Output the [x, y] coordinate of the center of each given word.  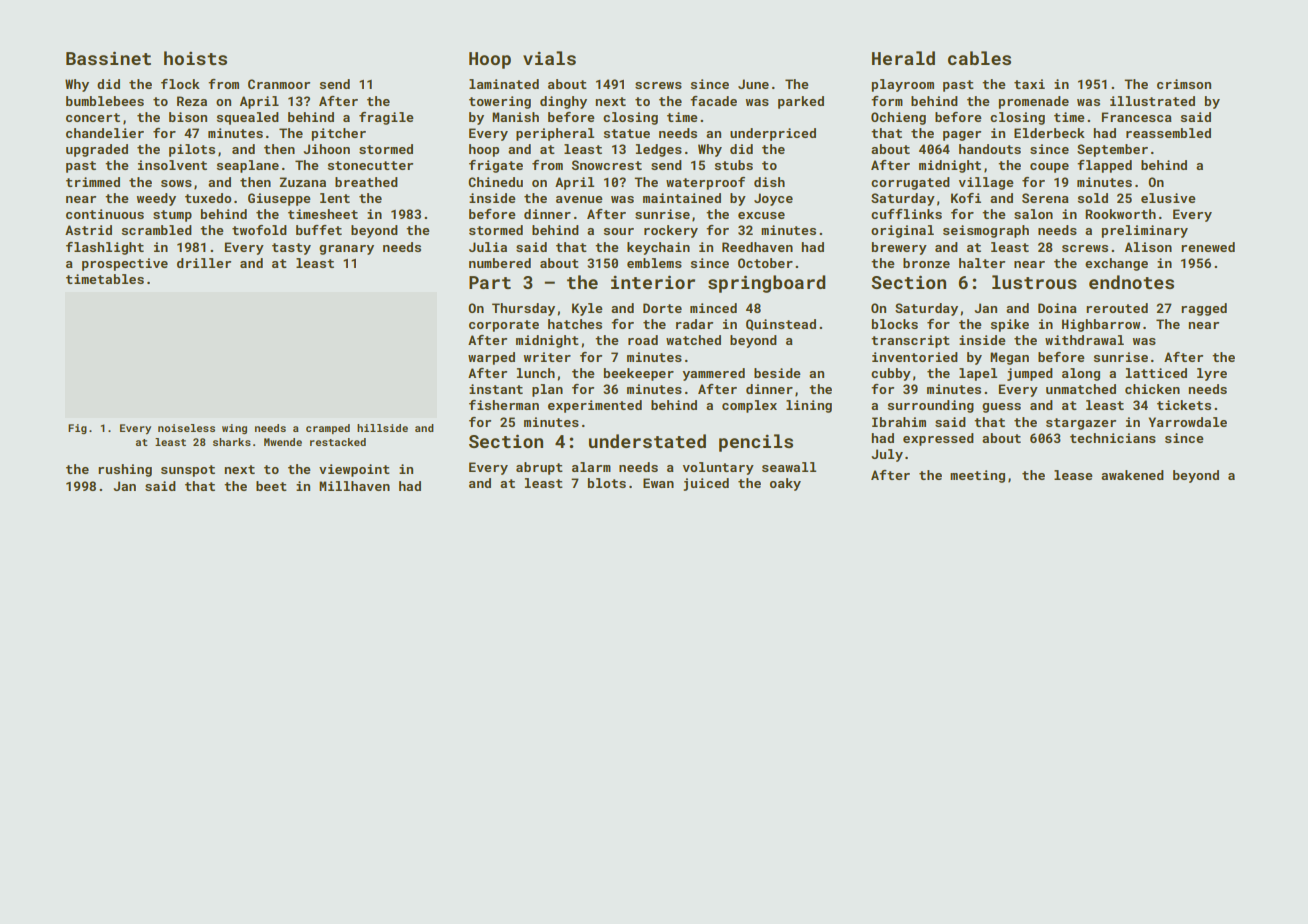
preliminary [1145, 231]
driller [204, 263]
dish [769, 182]
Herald [903, 58]
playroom [903, 85]
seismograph [986, 231]
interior [653, 282]
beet [271, 486]
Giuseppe [279, 199]
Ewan [658, 483]
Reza [192, 101]
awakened [1132, 475]
